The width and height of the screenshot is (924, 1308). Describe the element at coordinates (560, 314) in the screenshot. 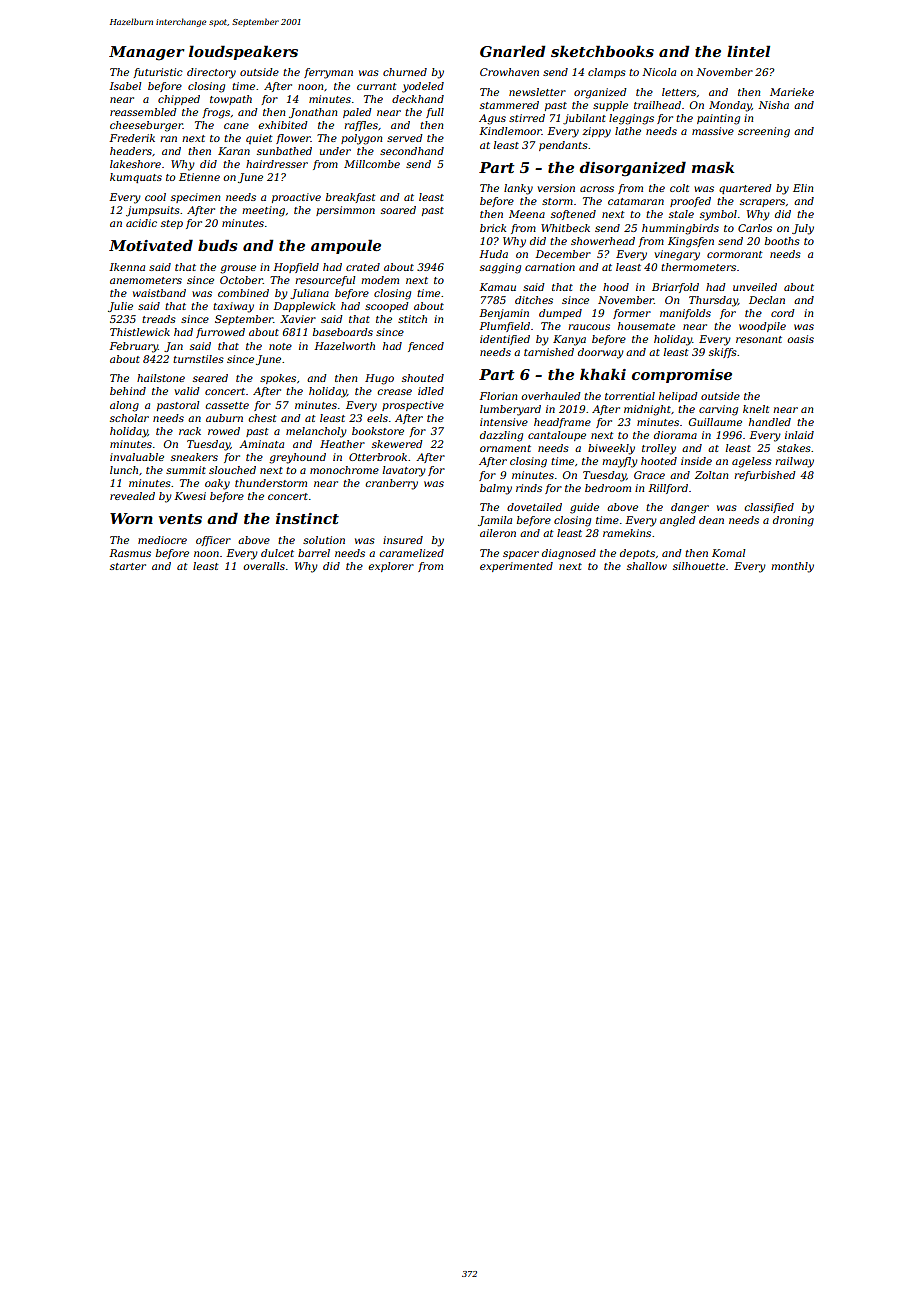

I see `dumped` at that location.
